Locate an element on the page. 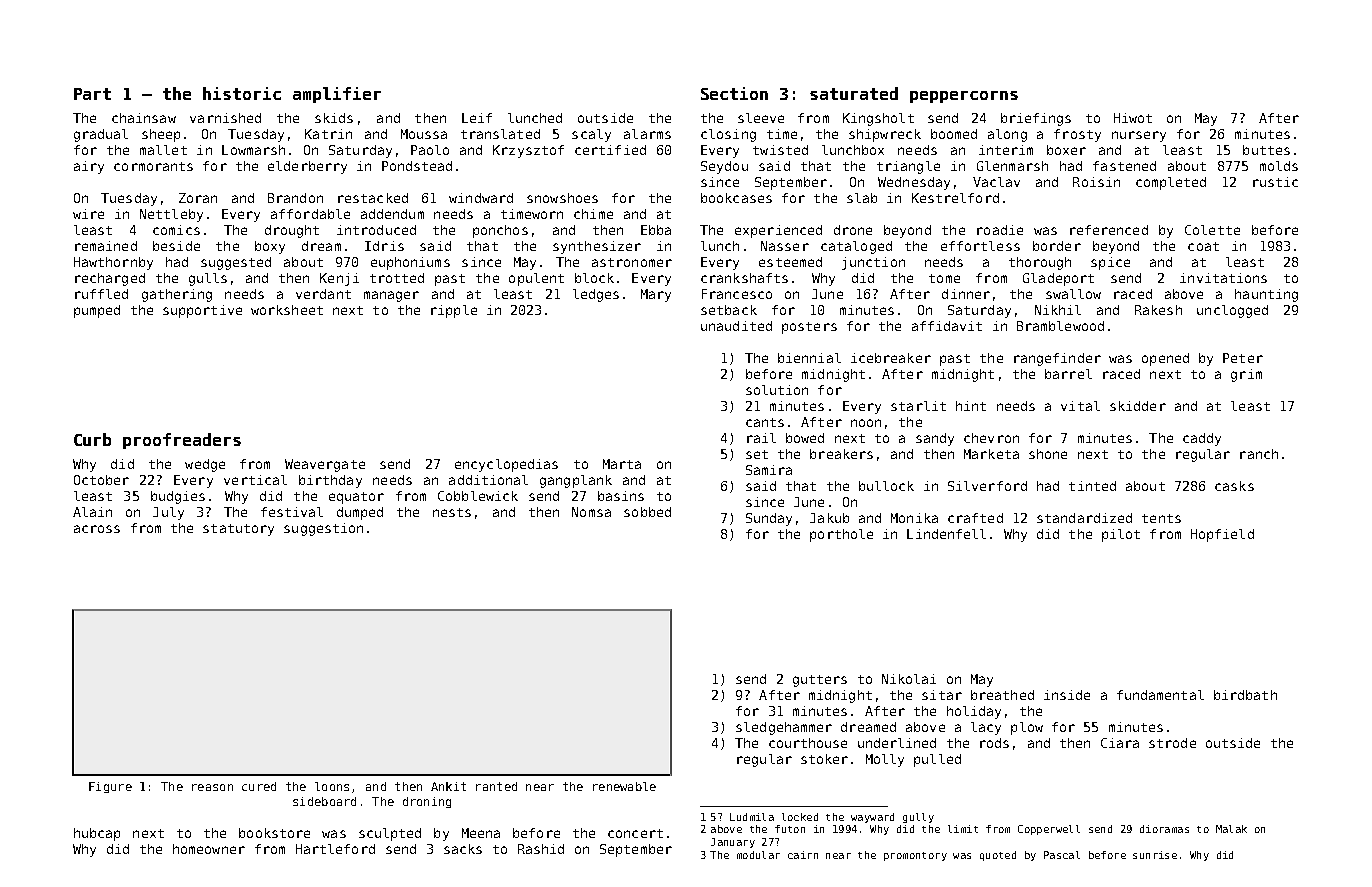 Image resolution: width=1372 pixels, height=887 pixels. porthole is located at coordinates (841, 535).
